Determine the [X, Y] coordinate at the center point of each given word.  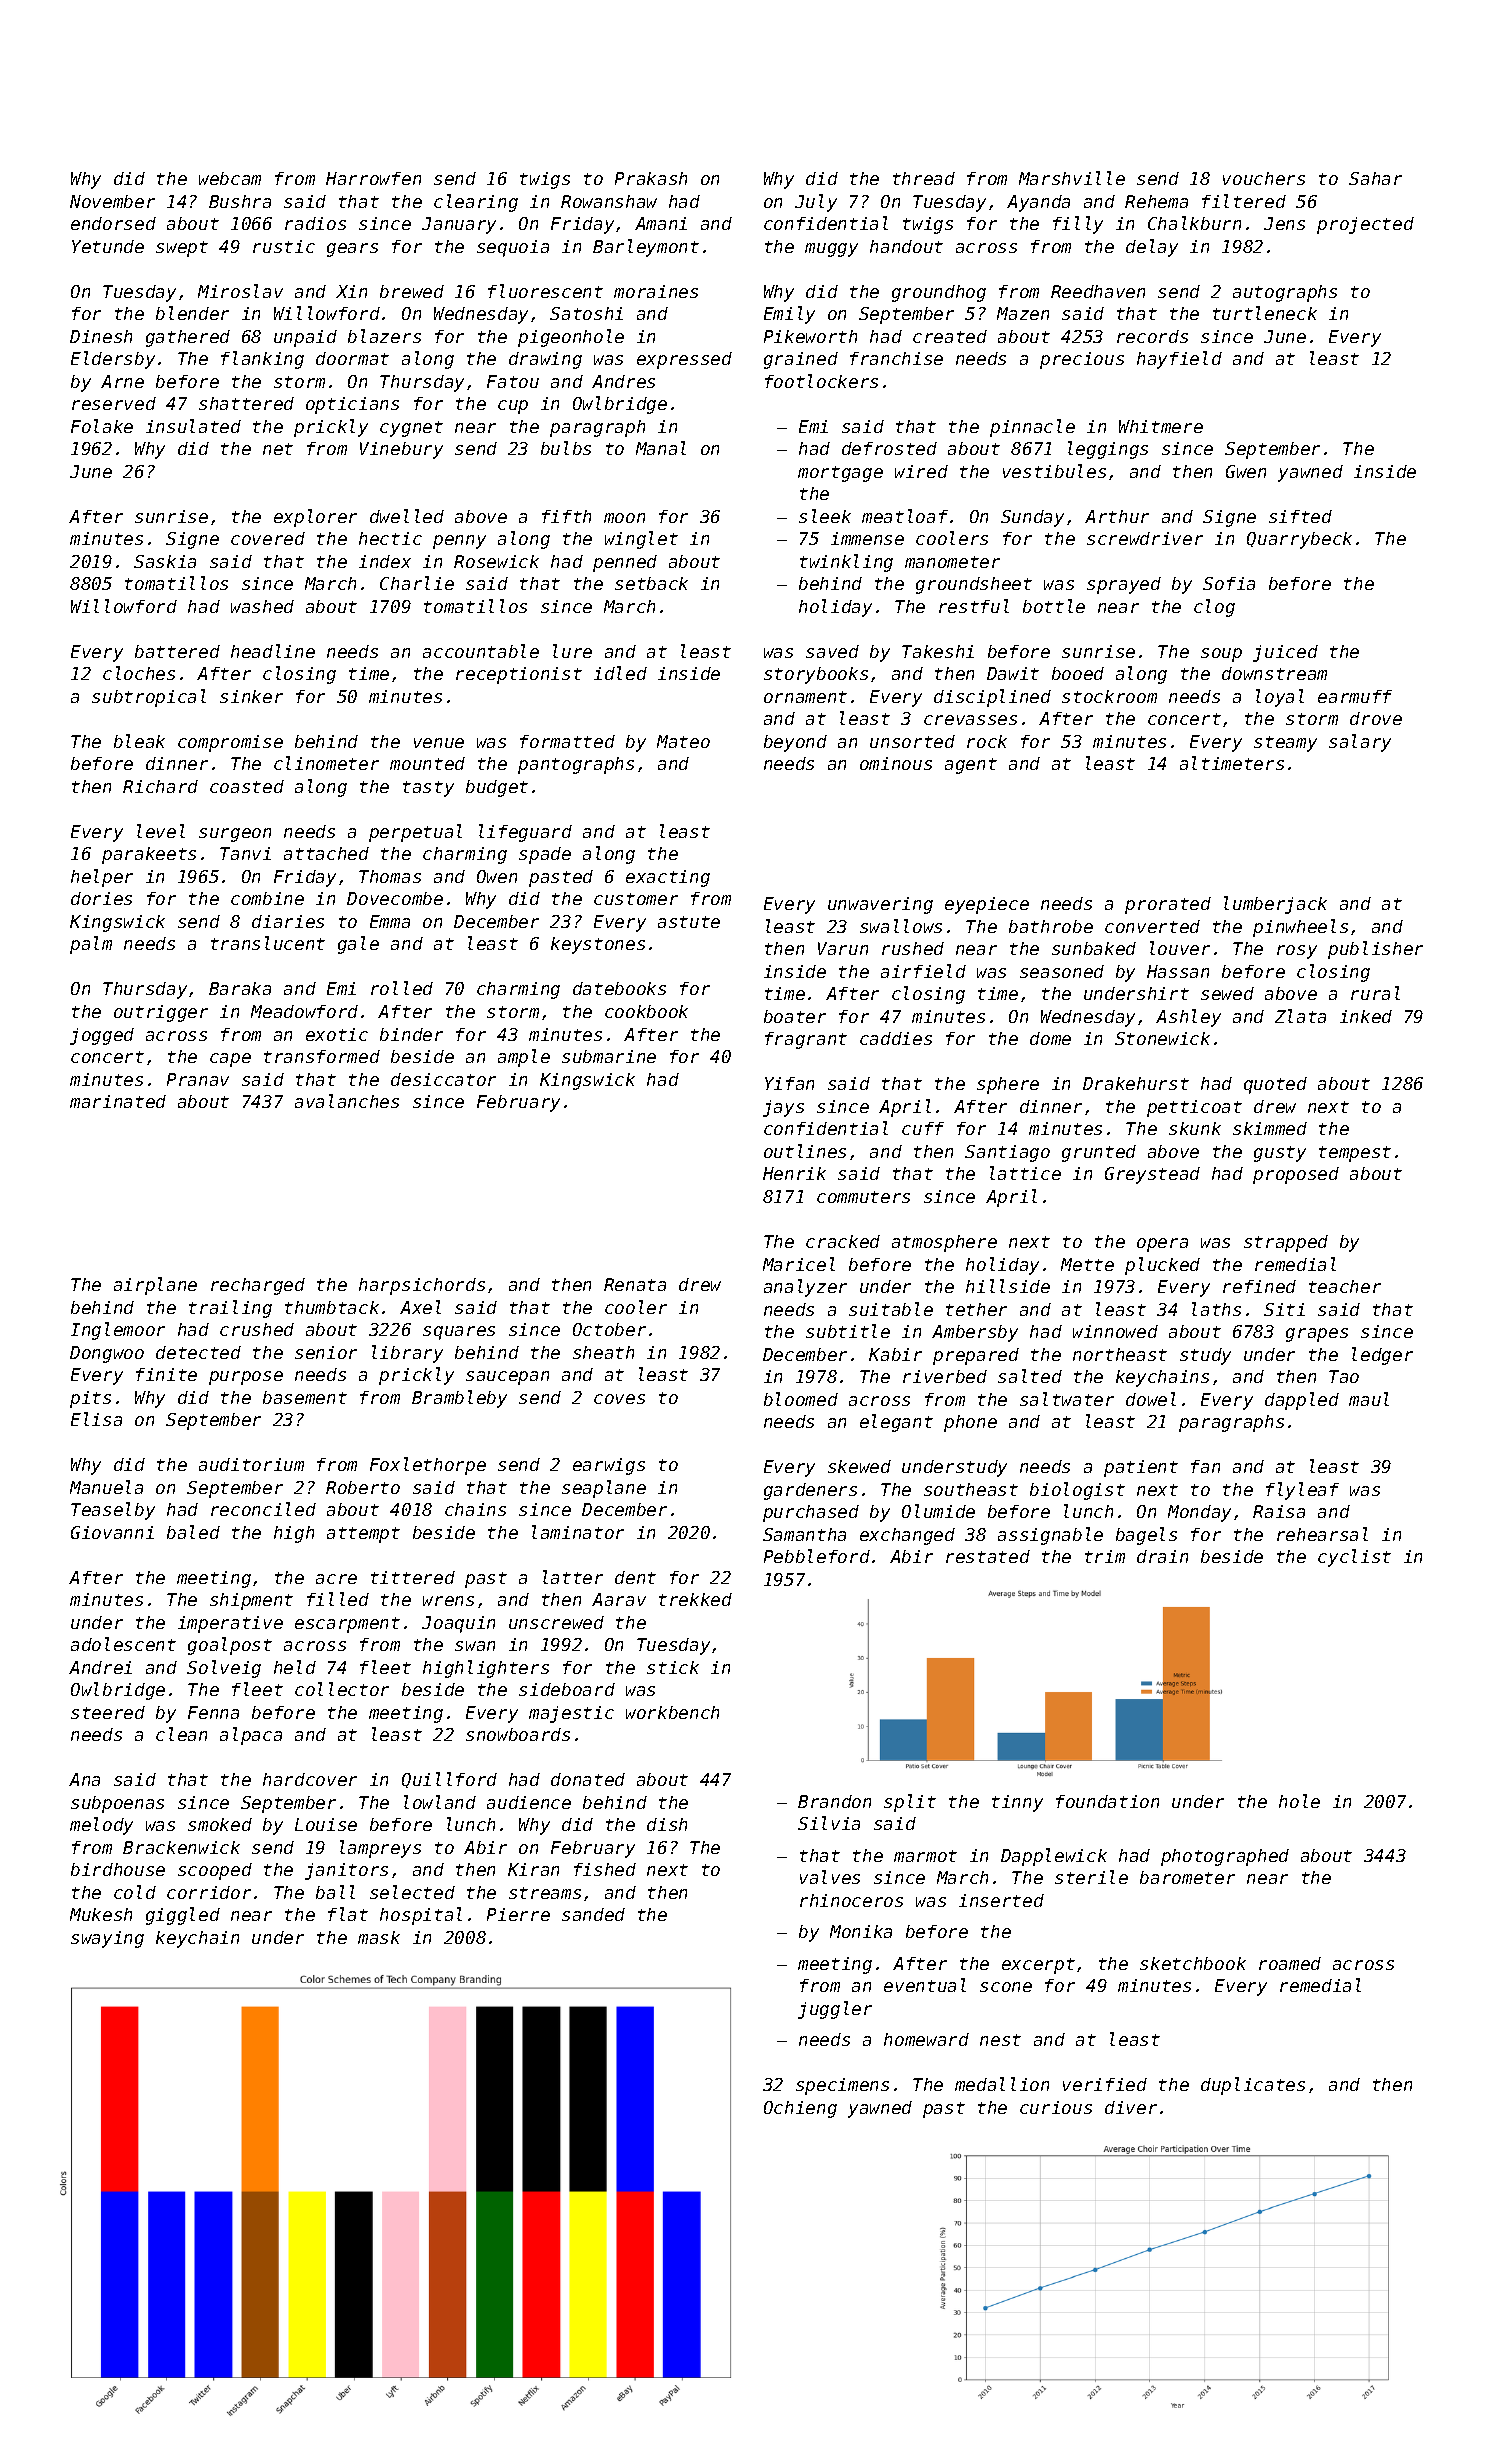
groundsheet [974, 585]
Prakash [651, 178]
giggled [183, 1916]
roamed [1290, 1963]
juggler [835, 2010]
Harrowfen [373, 178]
